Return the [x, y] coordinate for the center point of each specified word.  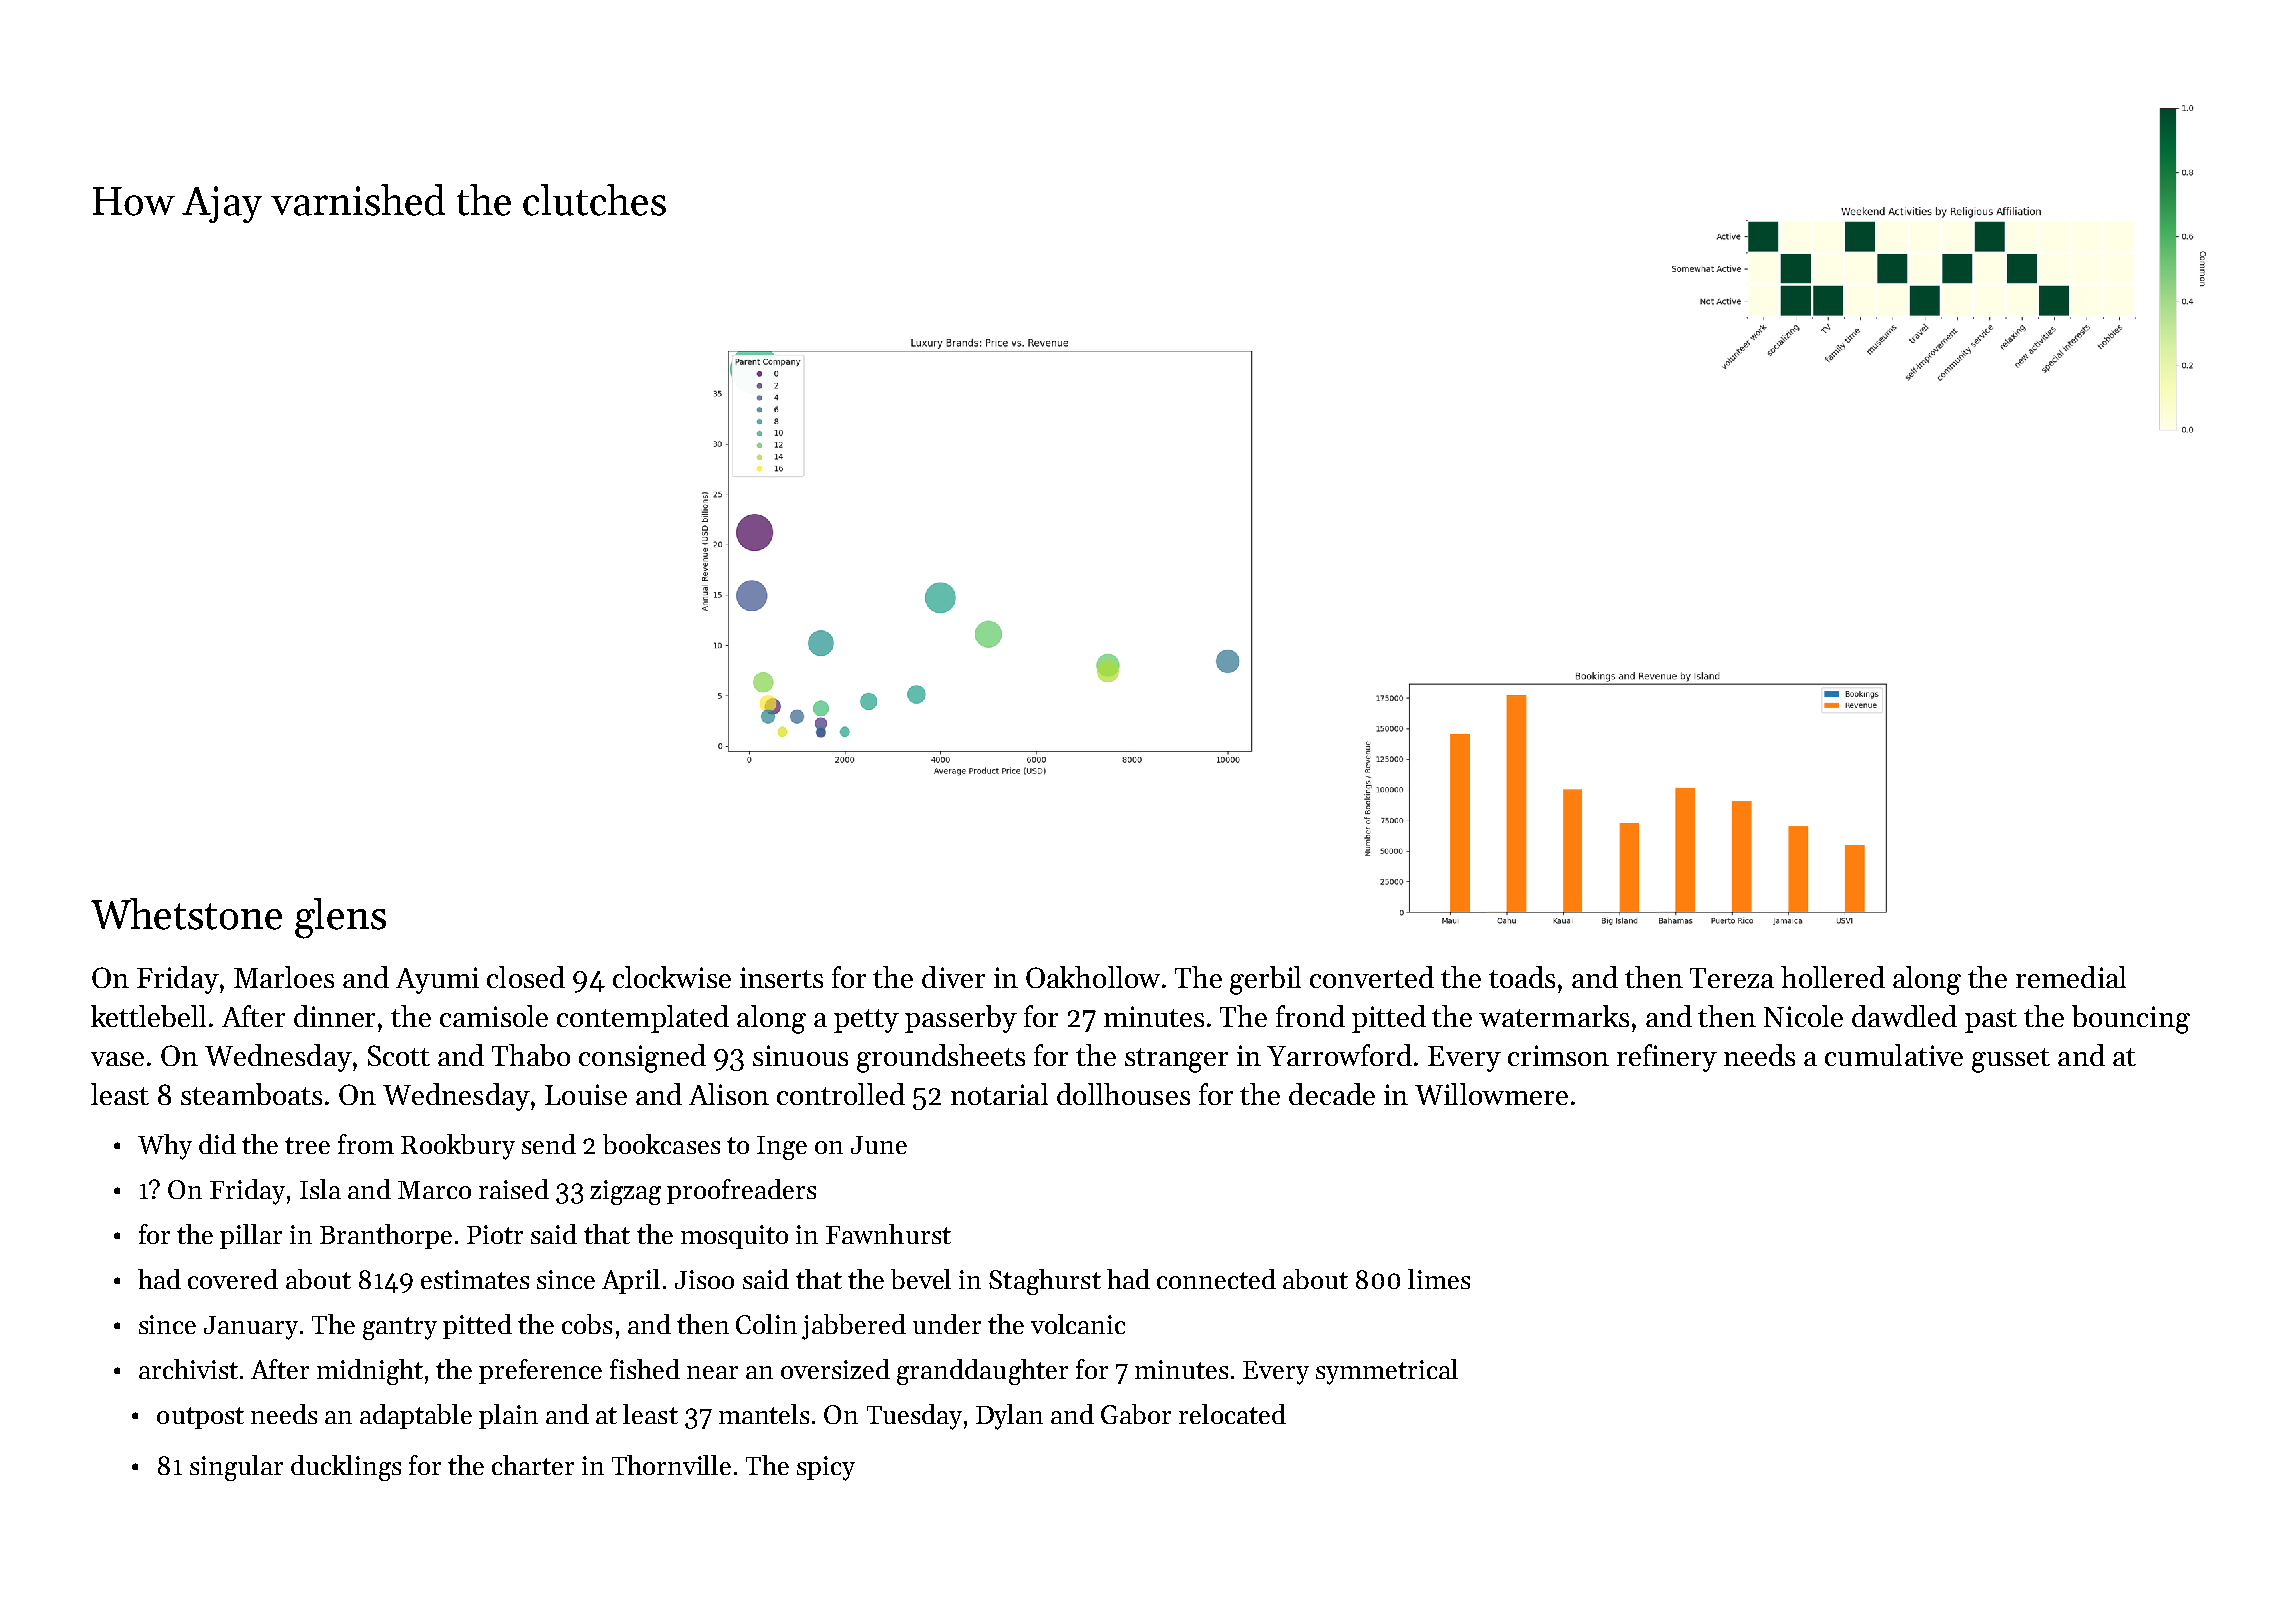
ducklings [346, 1468]
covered [233, 1279]
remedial [2071, 977]
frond [1310, 1016]
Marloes [284, 977]
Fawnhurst [888, 1234]
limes [1439, 1279]
